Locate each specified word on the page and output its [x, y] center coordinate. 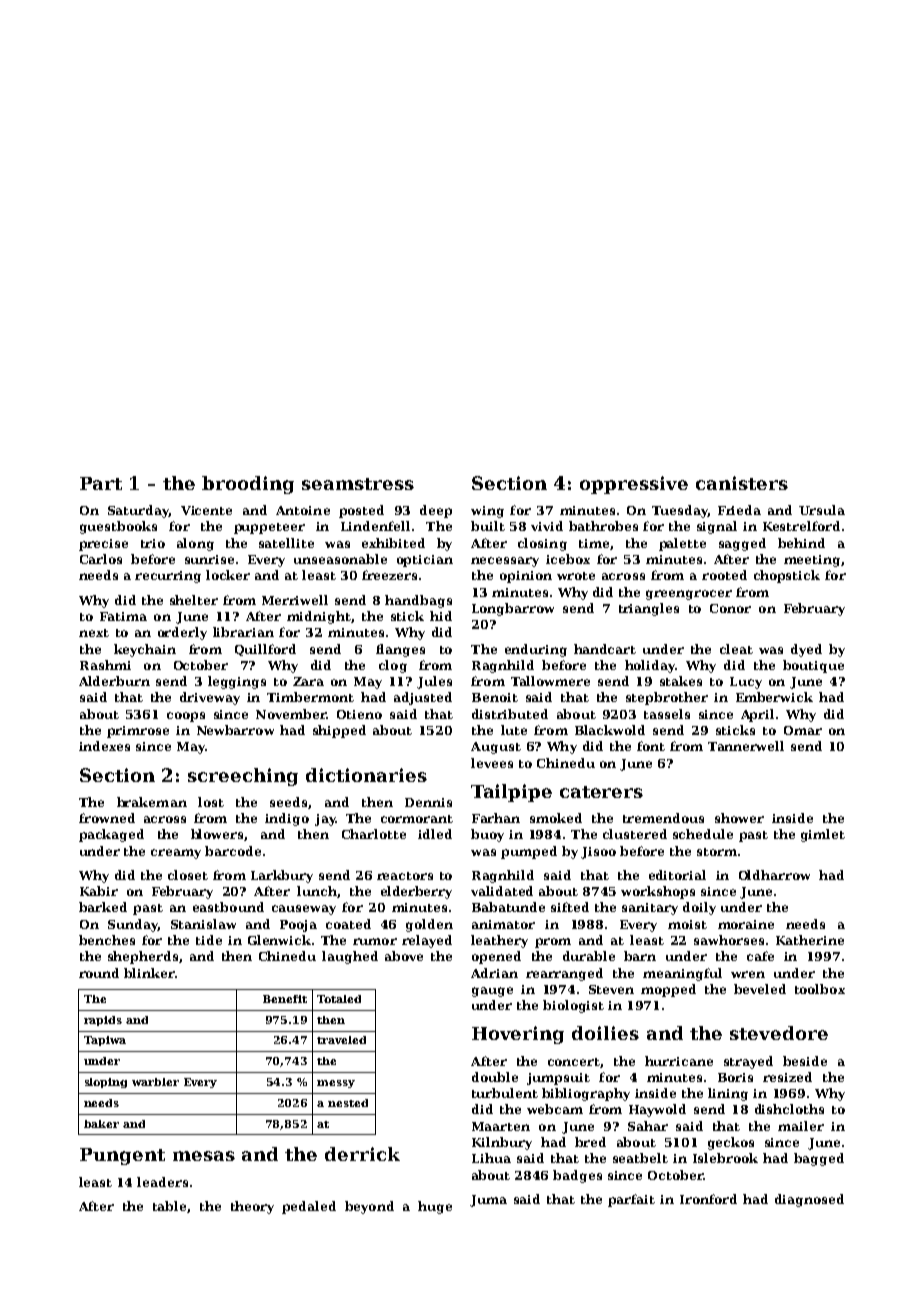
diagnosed [809, 1200]
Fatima [123, 616]
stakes [681, 681]
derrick [362, 1154]
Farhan [496, 818]
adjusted [423, 698]
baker [101, 1124]
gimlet [823, 835]
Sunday [133, 925]
